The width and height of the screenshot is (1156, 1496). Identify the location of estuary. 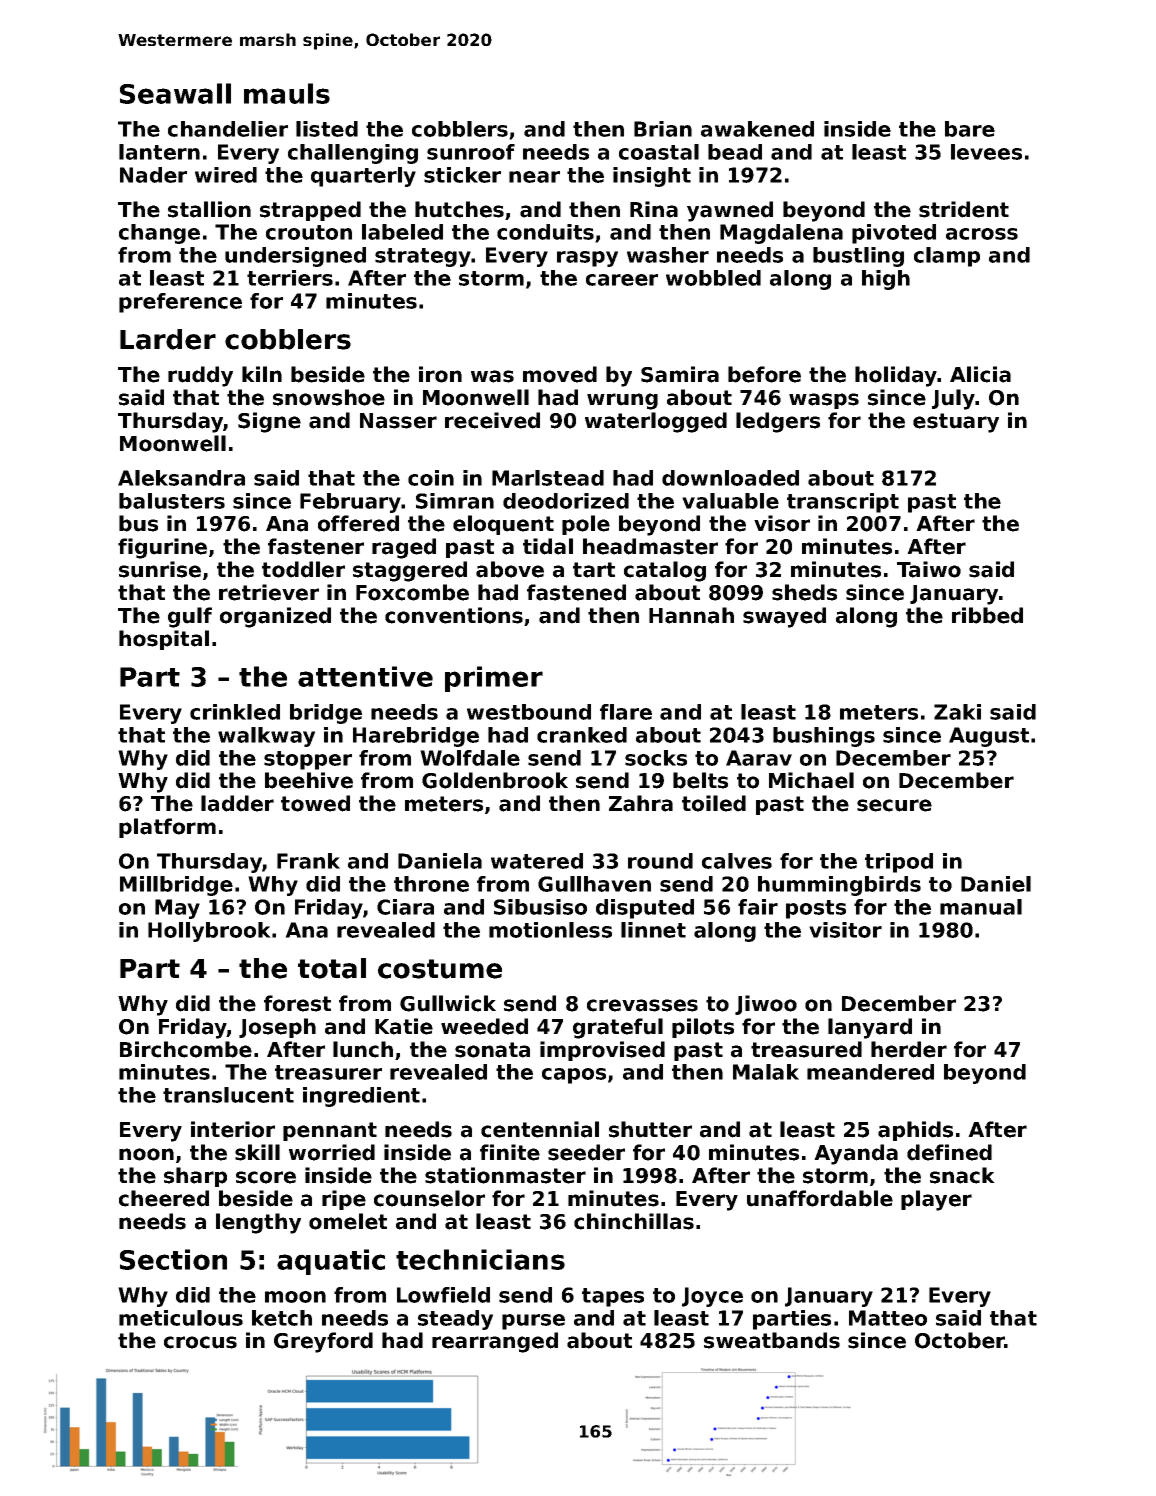
(956, 423).
